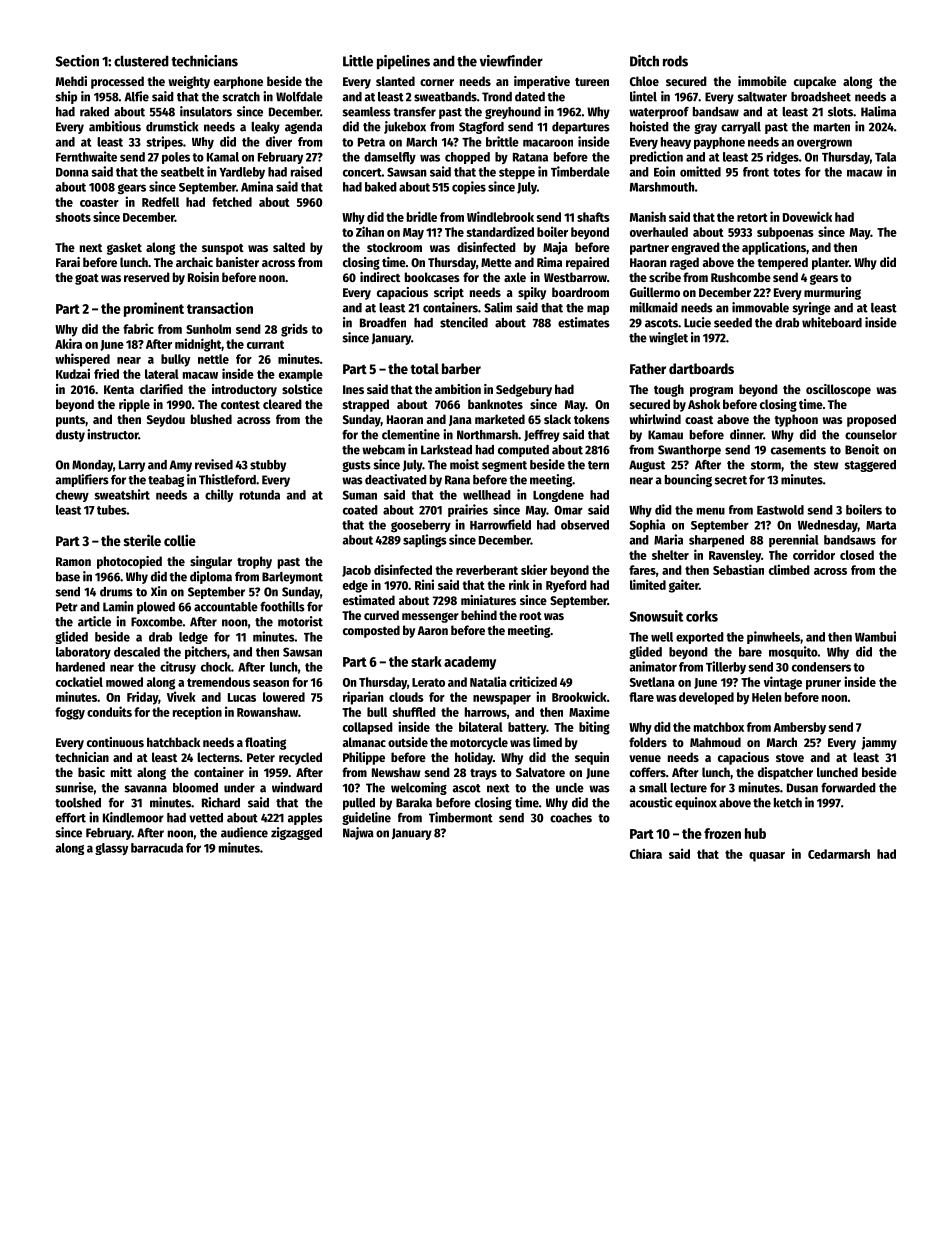 Image resolution: width=952 pixels, height=1233 pixels. Describe the element at coordinates (519, 584) in the screenshot. I see `rink` at that location.
